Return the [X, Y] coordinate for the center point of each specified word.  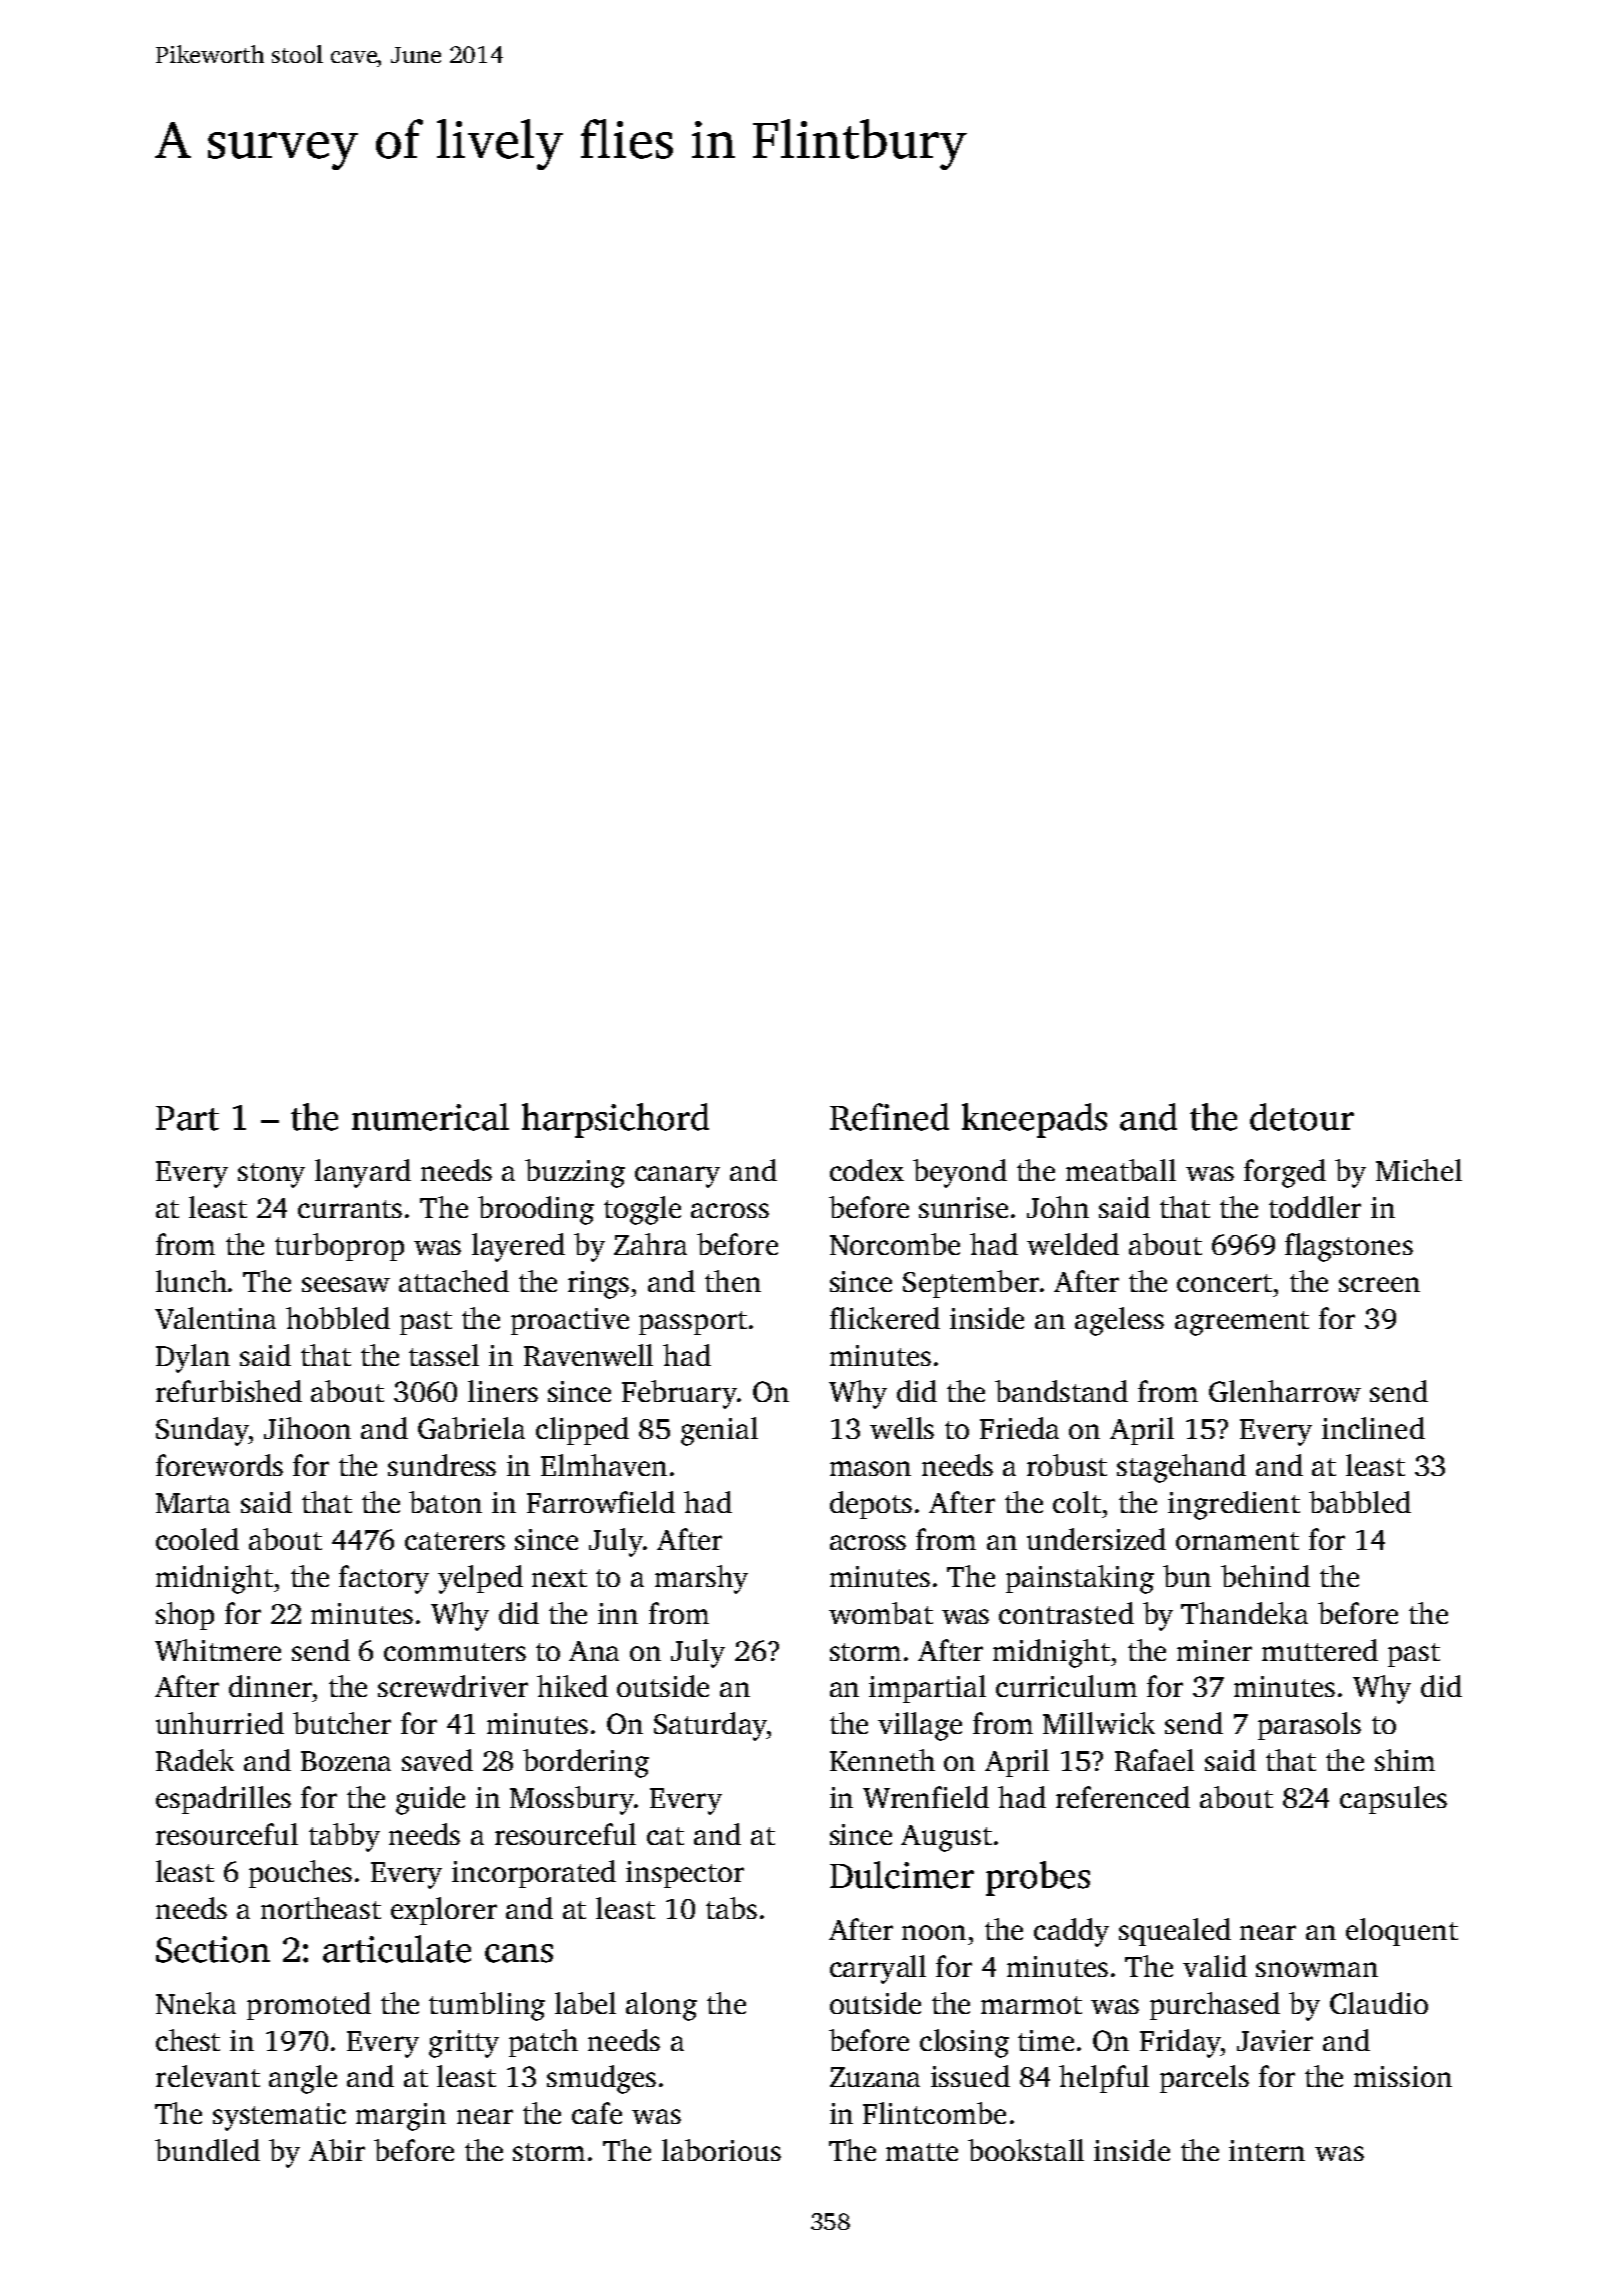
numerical [430, 1117]
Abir [337, 2150]
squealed [1175, 1932]
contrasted [1066, 1613]
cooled [197, 1539]
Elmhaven [604, 1465]
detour [1302, 1117]
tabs [731, 1908]
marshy [701, 1579]
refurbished [229, 1391]
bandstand [1061, 1391]
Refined [889, 1117]
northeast [321, 1908]
